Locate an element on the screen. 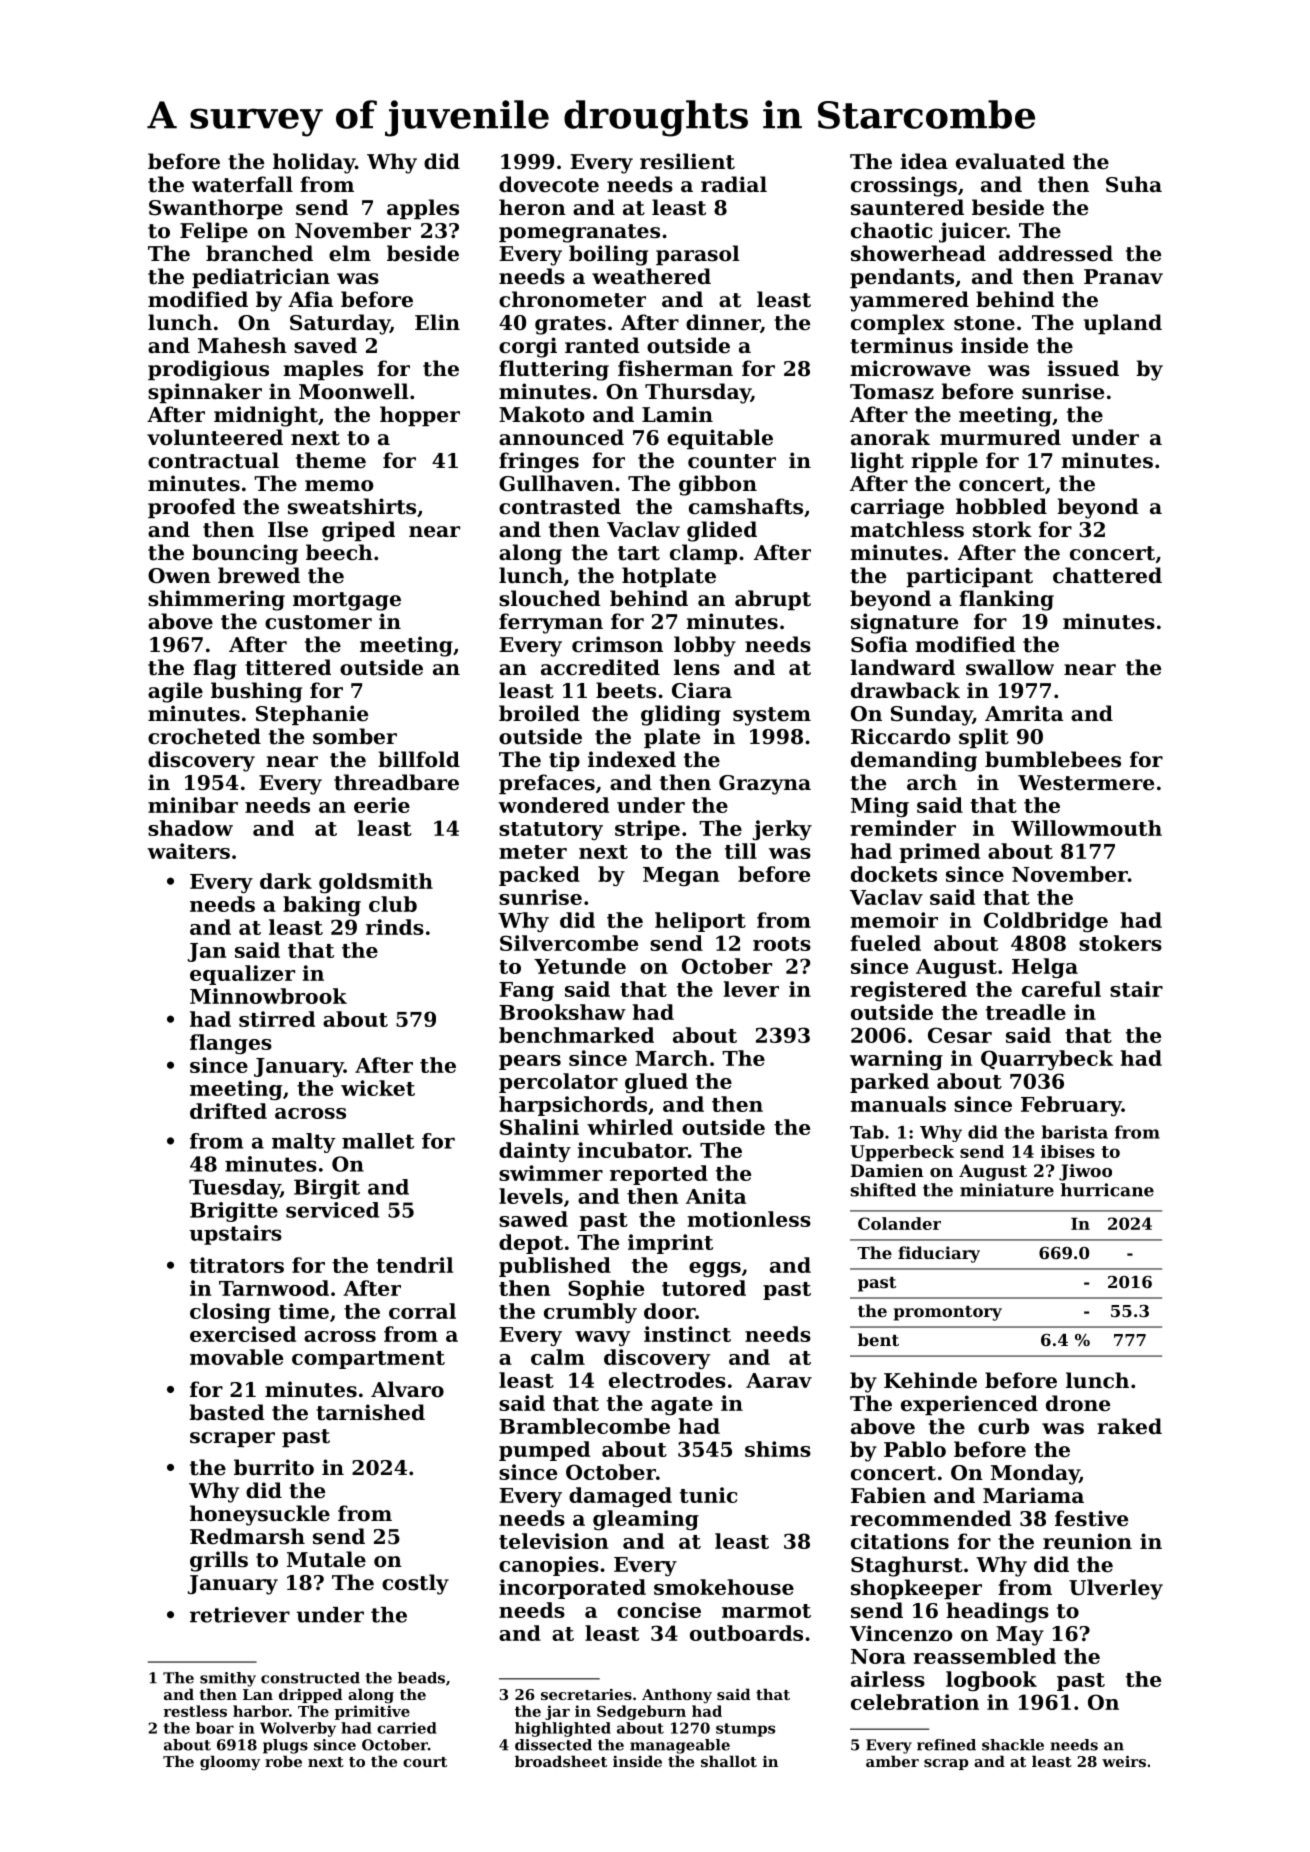 Image resolution: width=1310 pixels, height=1852 pixels. contrasted is located at coordinates (560, 506).
